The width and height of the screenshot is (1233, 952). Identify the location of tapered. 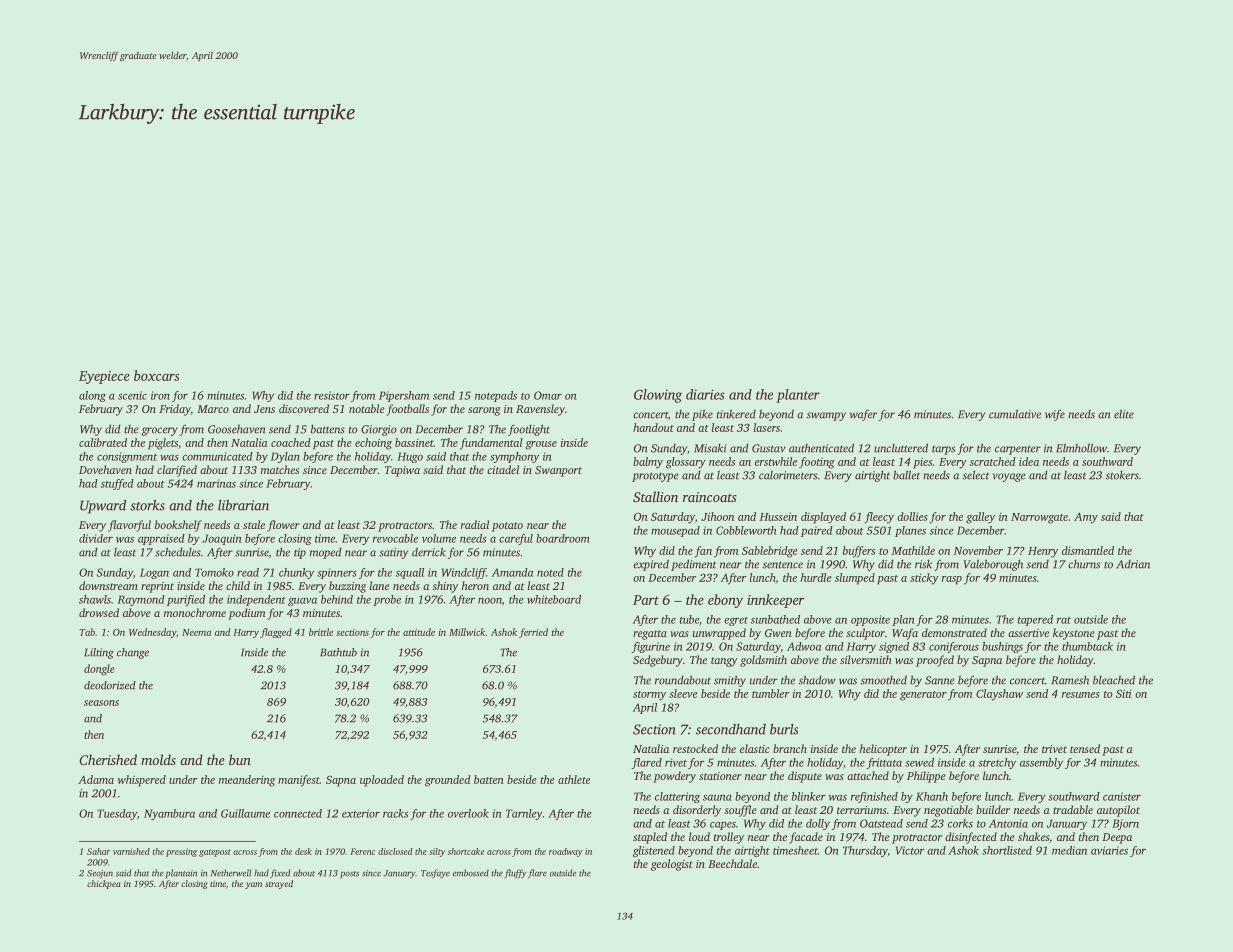
(1035, 620).
